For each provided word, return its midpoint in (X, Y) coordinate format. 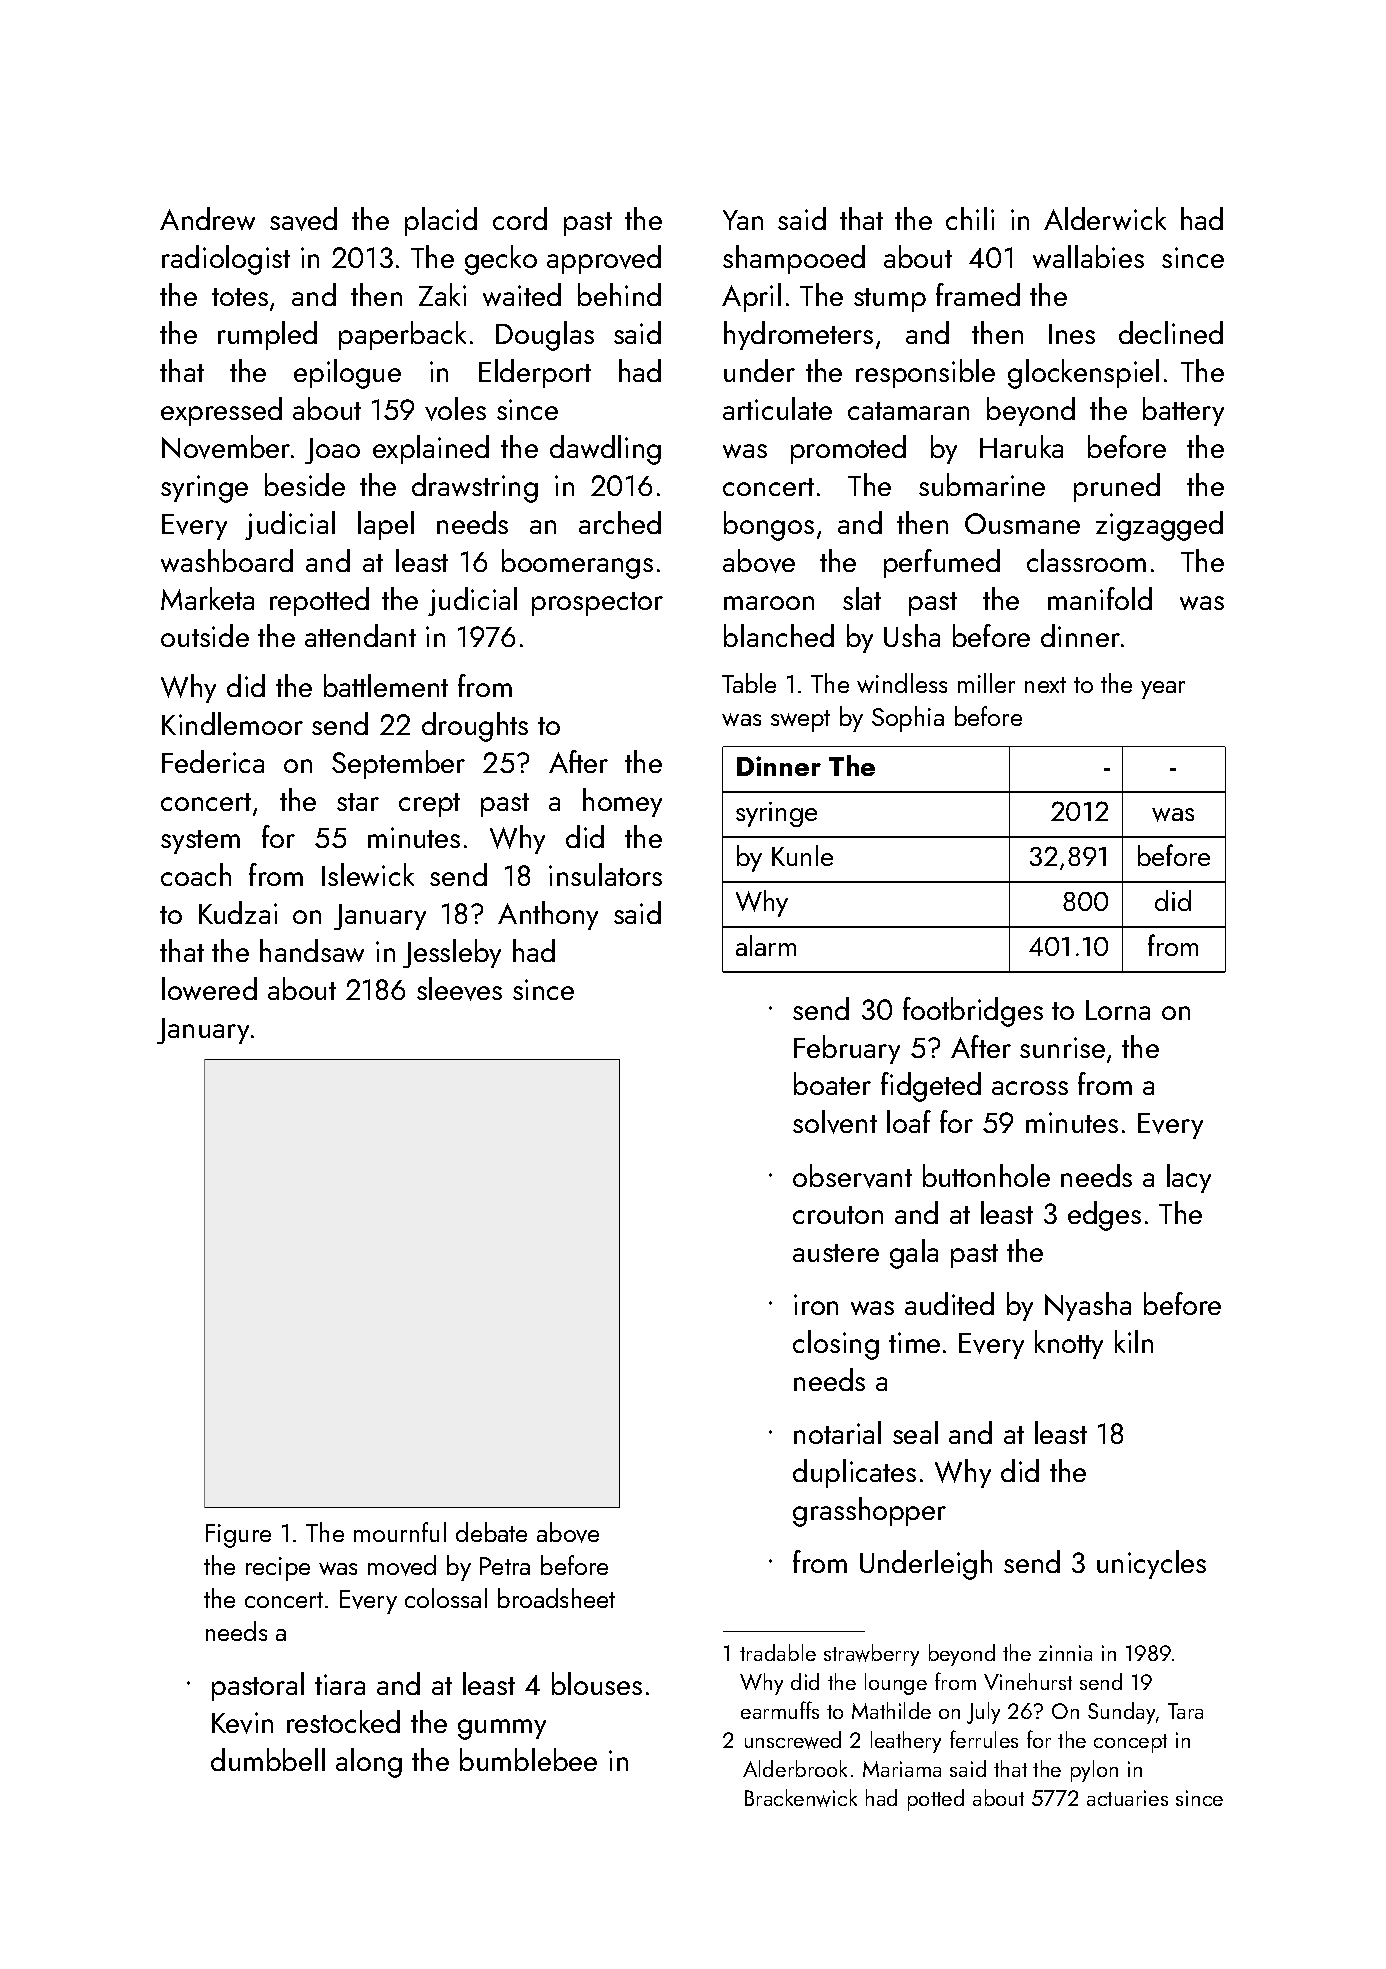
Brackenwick (801, 1798)
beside (305, 484)
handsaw (312, 950)
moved (402, 1565)
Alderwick (1105, 218)
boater (832, 1083)
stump (890, 300)
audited (949, 1303)
